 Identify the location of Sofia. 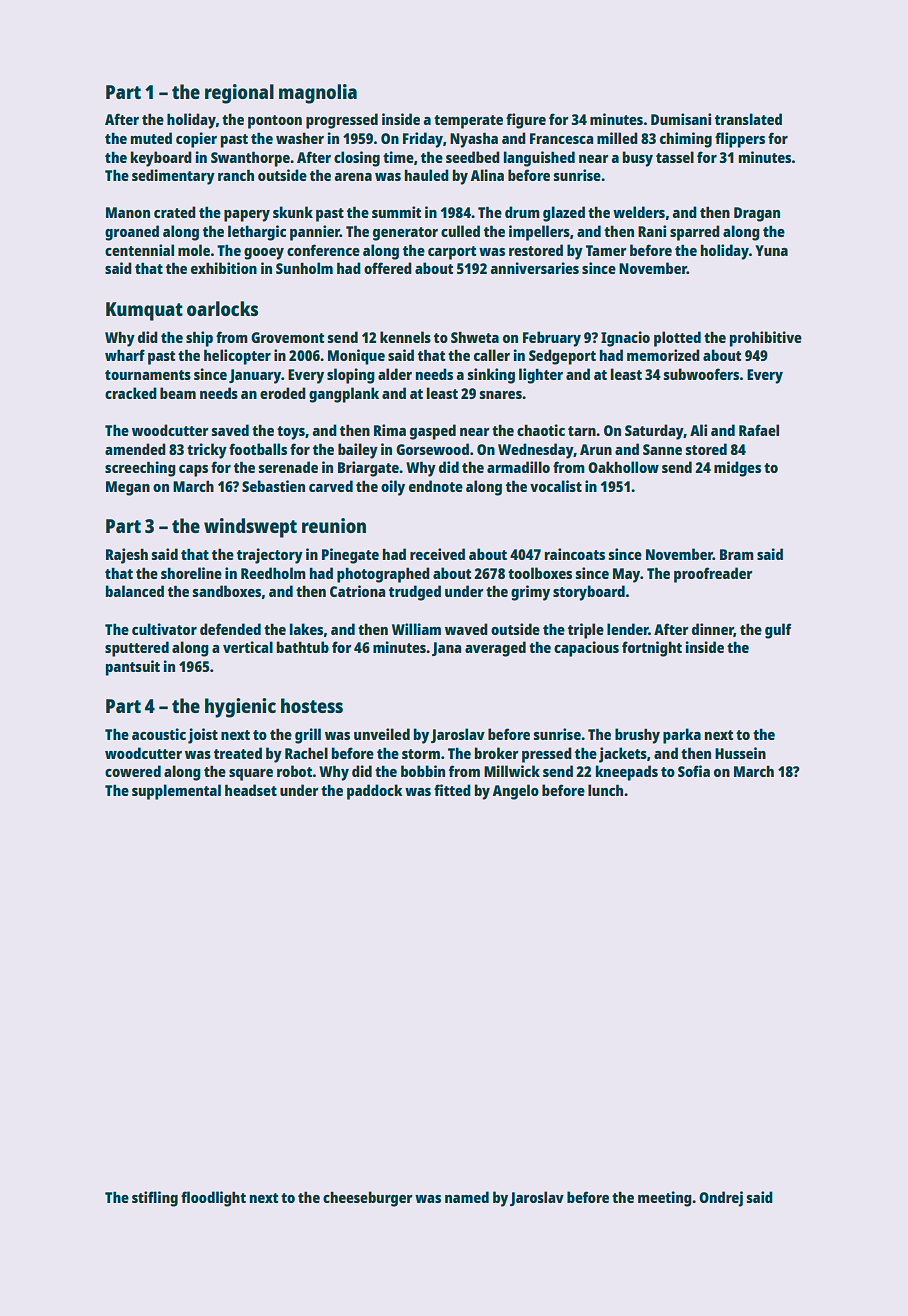
(694, 771).
